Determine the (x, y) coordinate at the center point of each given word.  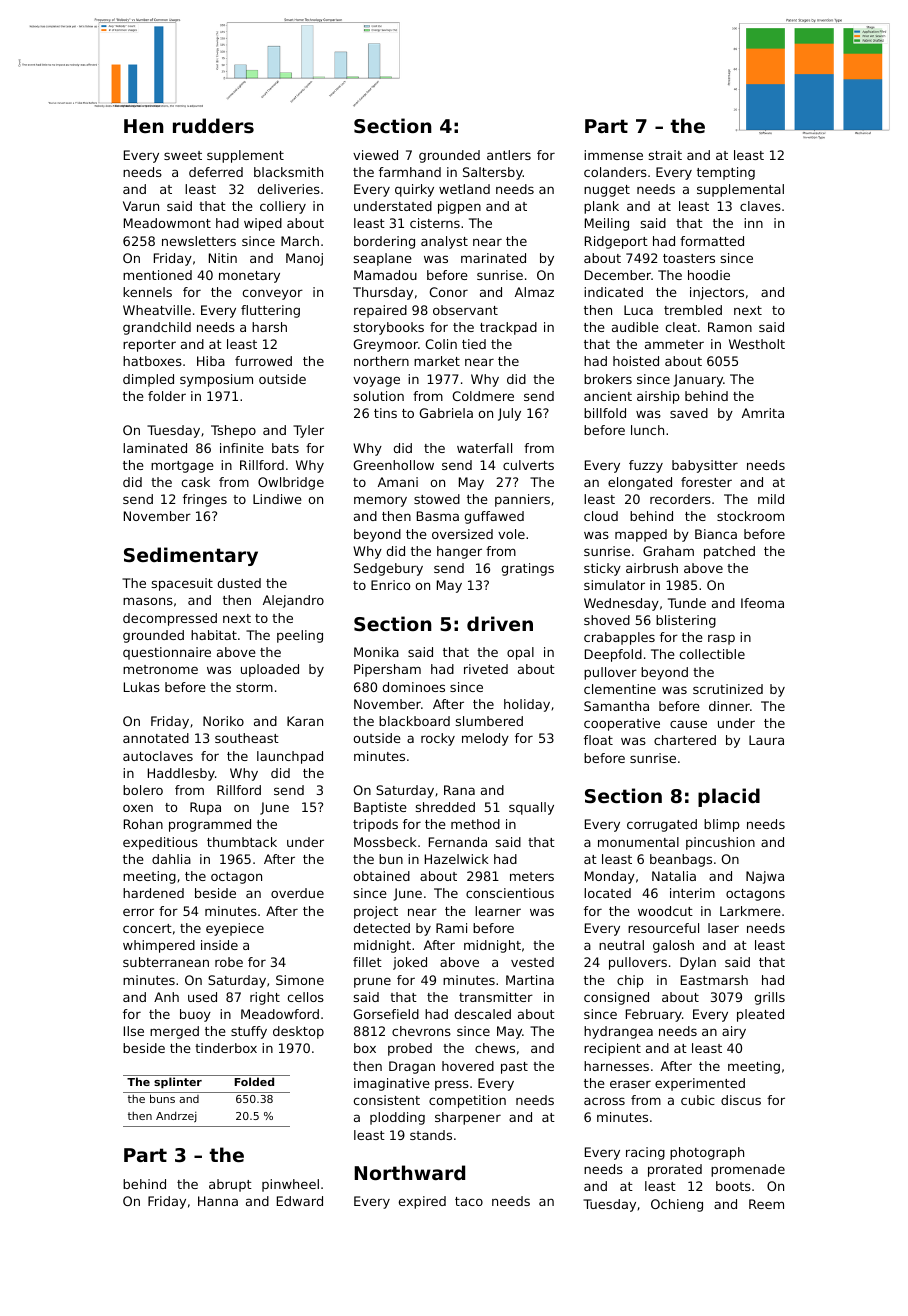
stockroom (750, 516)
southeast (247, 738)
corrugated (662, 825)
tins (385, 413)
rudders (213, 125)
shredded (445, 807)
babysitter (705, 466)
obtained (382, 876)
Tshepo (233, 431)
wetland (464, 189)
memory (380, 501)
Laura (766, 740)
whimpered (159, 946)
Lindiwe (277, 499)
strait (665, 155)
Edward (300, 1201)
